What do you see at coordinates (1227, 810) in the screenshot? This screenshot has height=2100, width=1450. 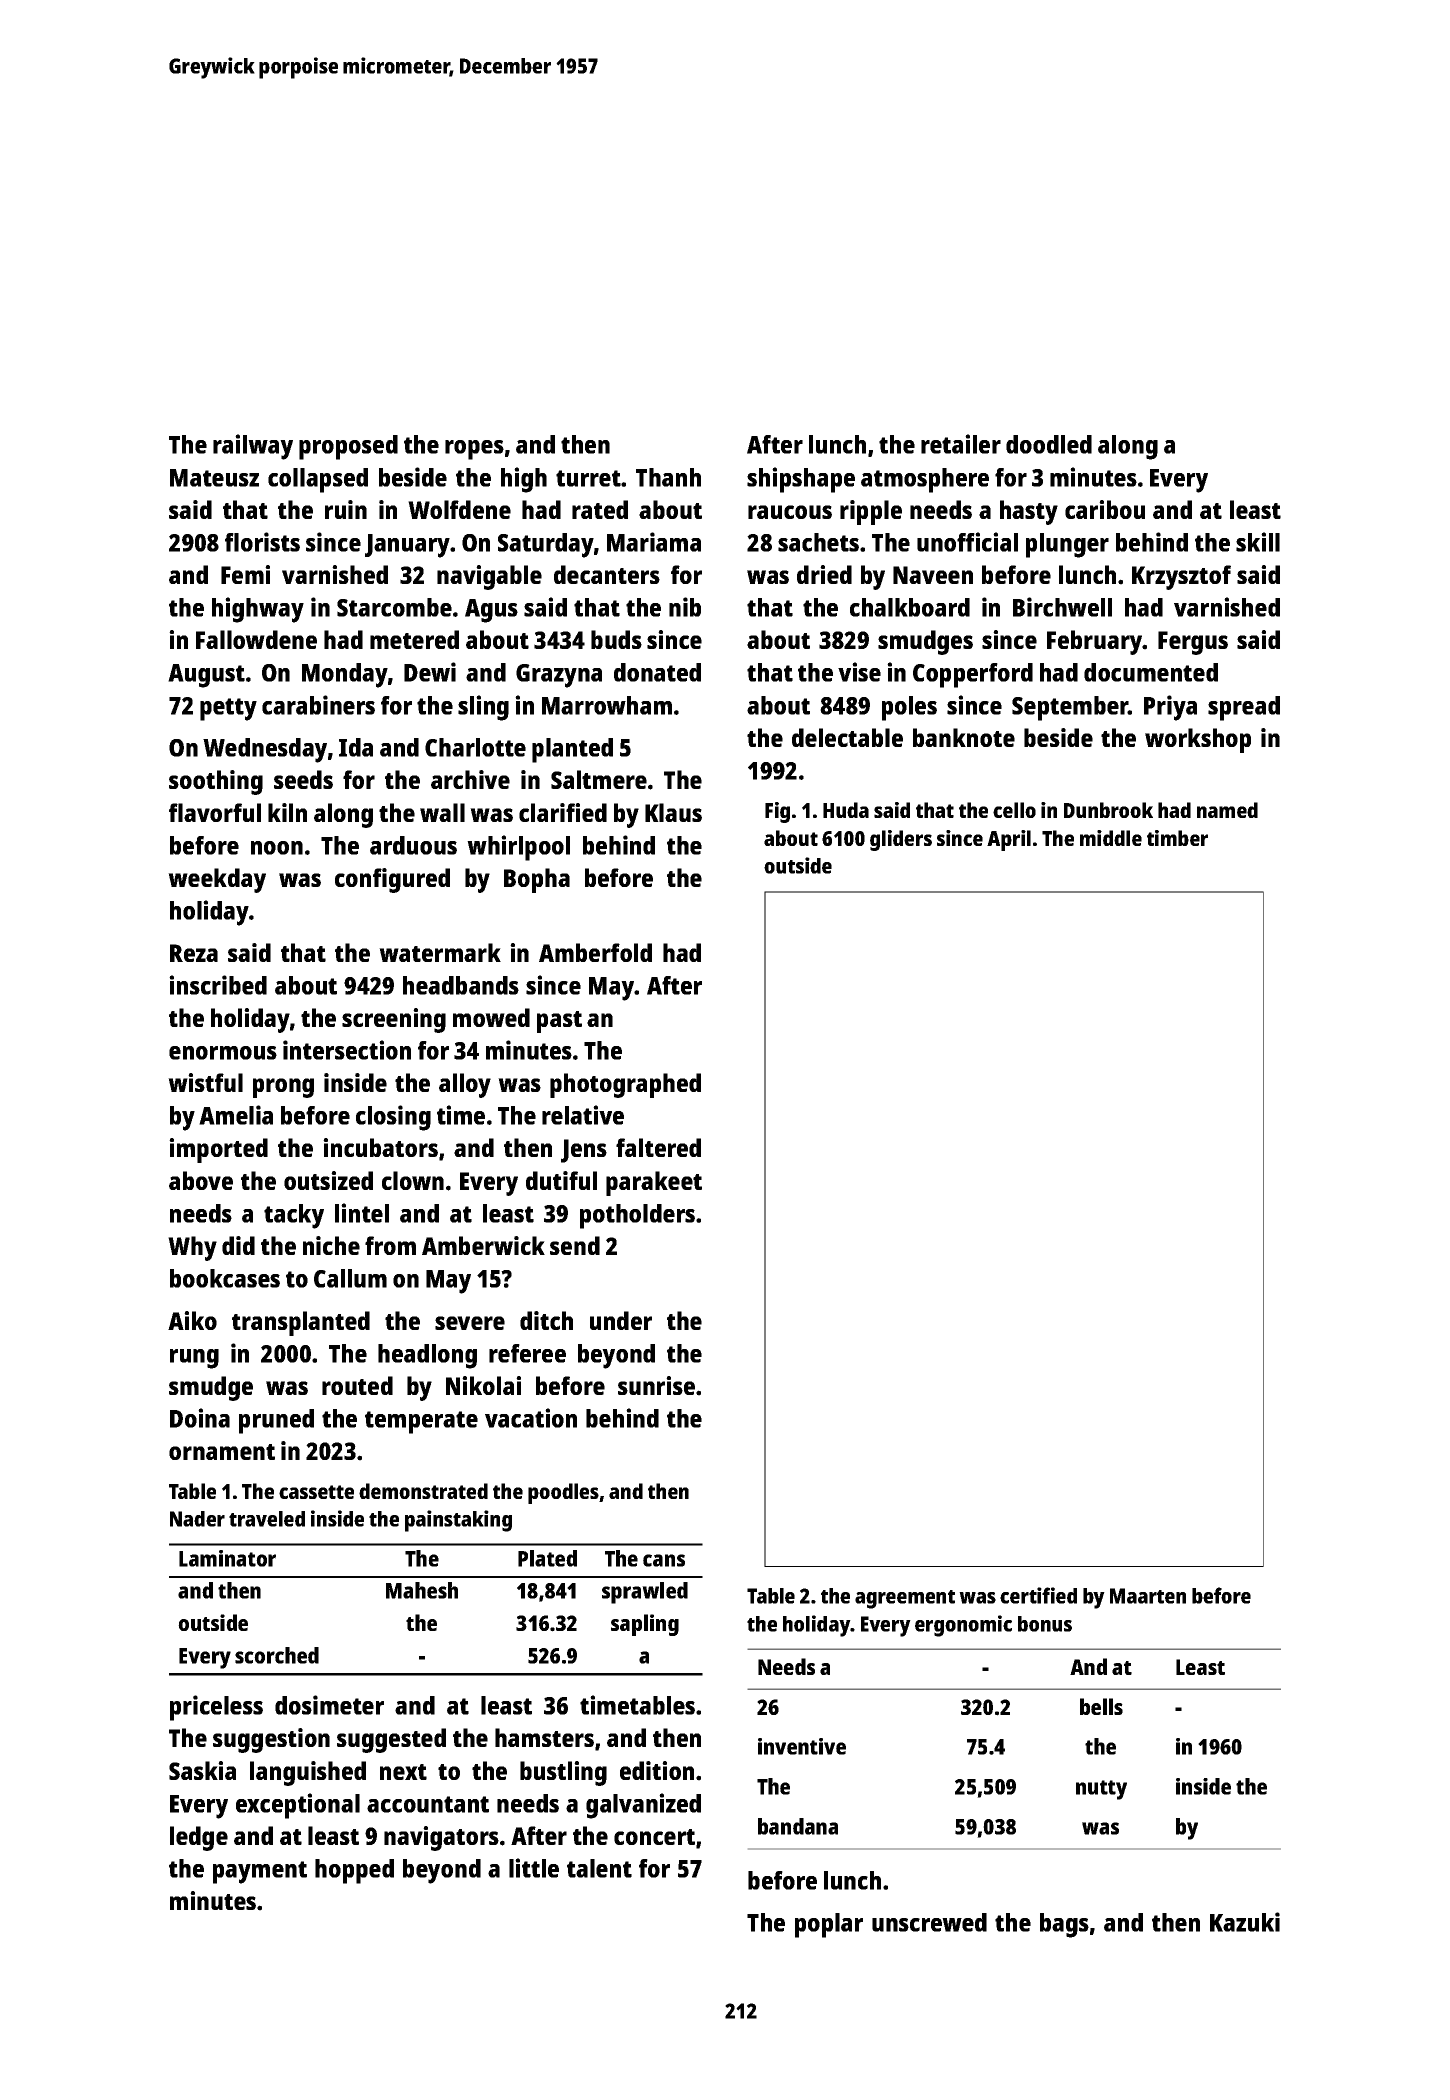 I see `named` at bounding box center [1227, 810].
